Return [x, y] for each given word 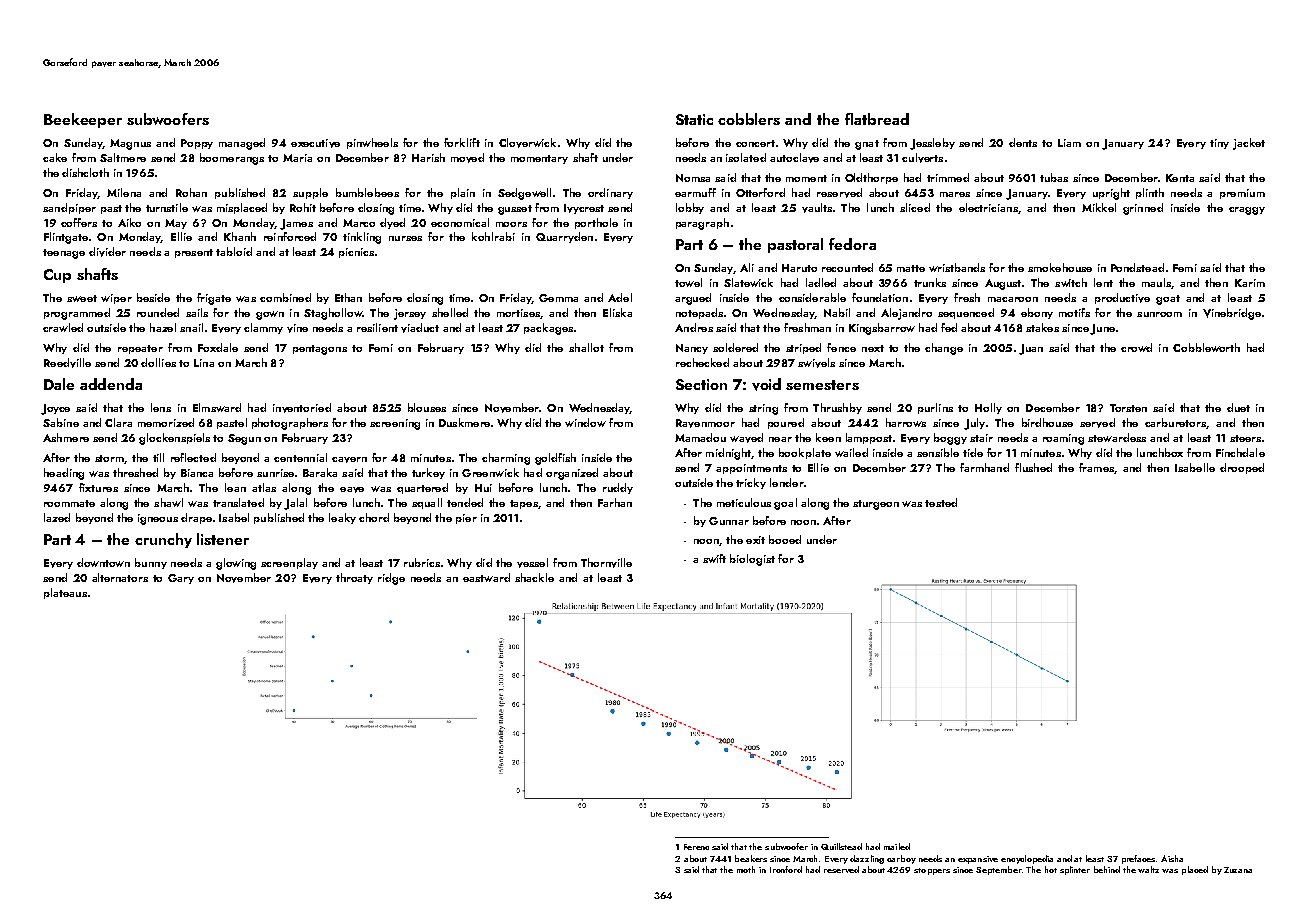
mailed [897, 846]
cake [55, 157]
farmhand [984, 467]
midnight [728, 454]
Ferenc [696, 847]
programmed [77, 314]
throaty [354, 578]
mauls [1156, 282]
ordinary [610, 193]
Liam [1069, 143]
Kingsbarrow [882, 329]
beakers [751, 858]
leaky [342, 518]
